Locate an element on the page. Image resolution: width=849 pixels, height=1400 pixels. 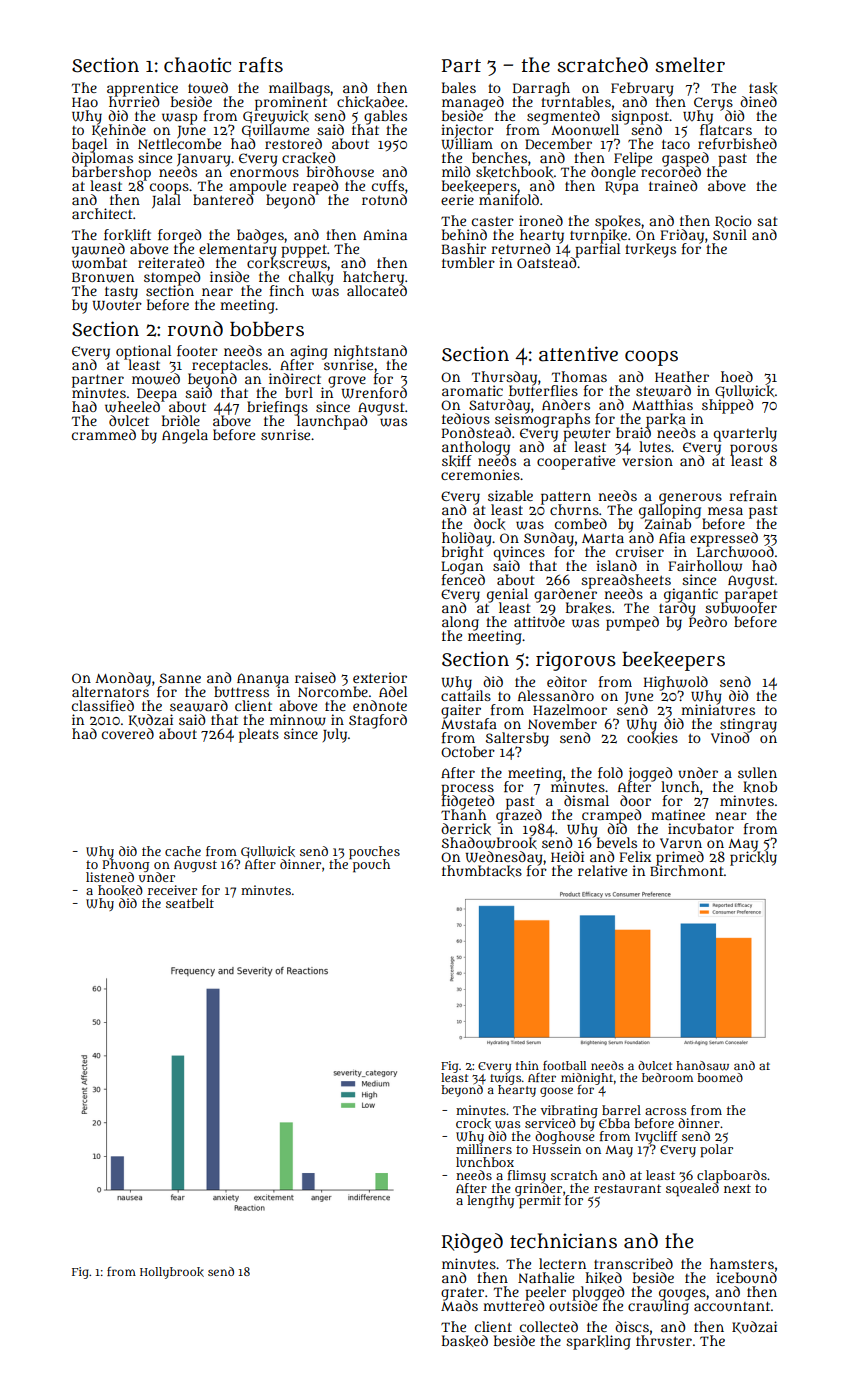
smelter is located at coordinates (690, 65).
